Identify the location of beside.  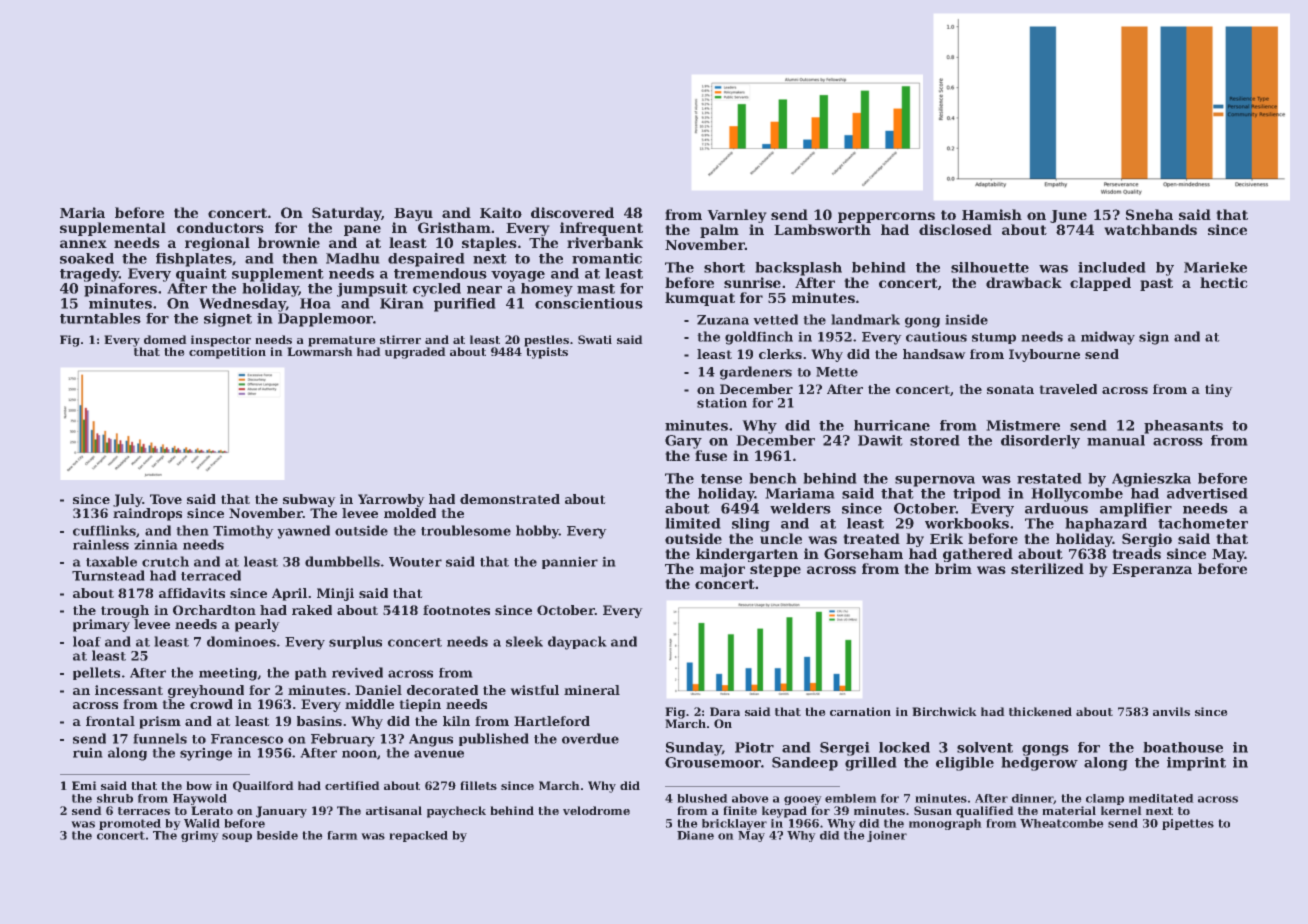
(277, 835).
